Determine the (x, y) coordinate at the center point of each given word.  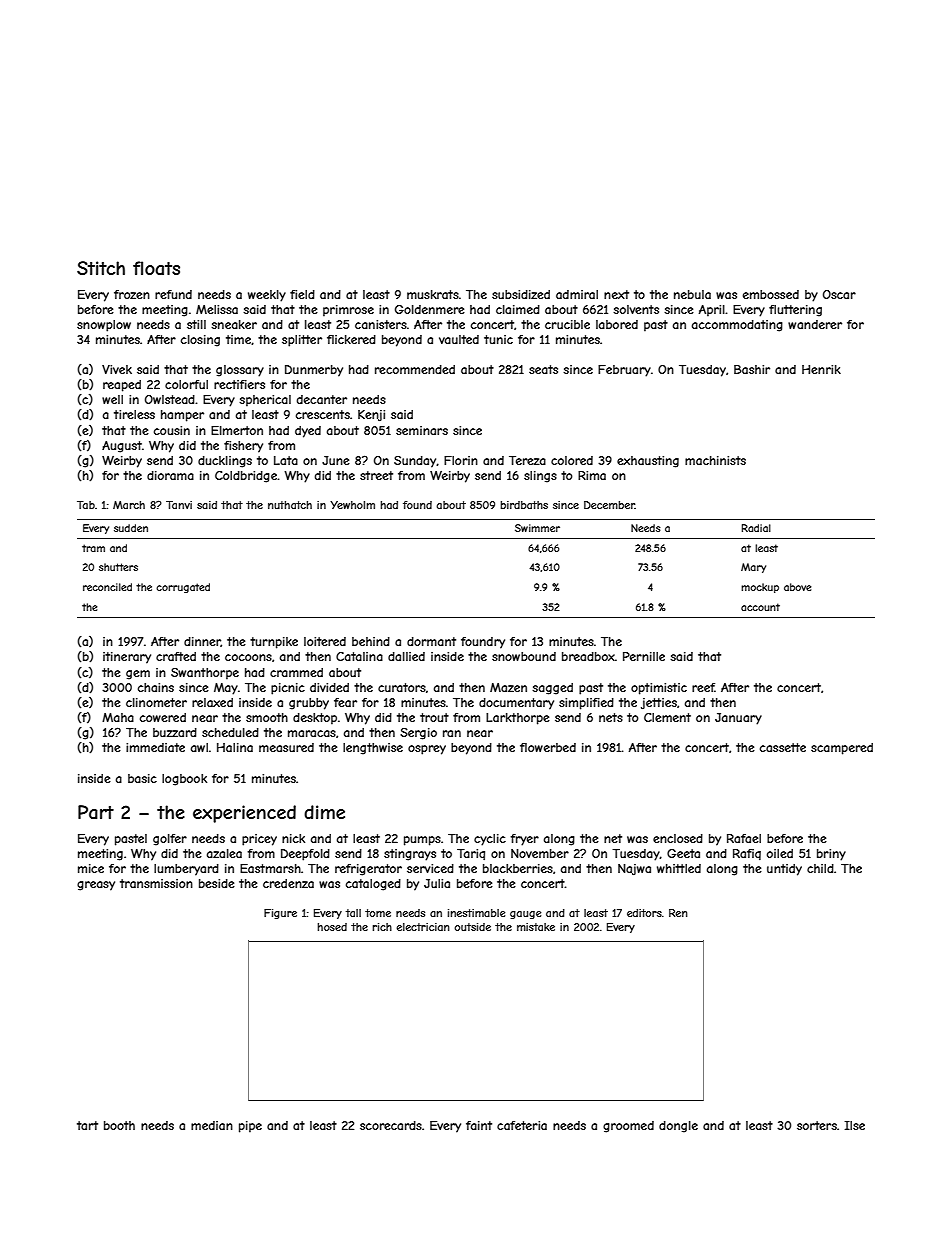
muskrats (433, 294)
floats (156, 268)
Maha (118, 717)
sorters (817, 1125)
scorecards (391, 1125)
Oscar (839, 294)
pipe (250, 1127)
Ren (678, 913)
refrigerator (368, 870)
